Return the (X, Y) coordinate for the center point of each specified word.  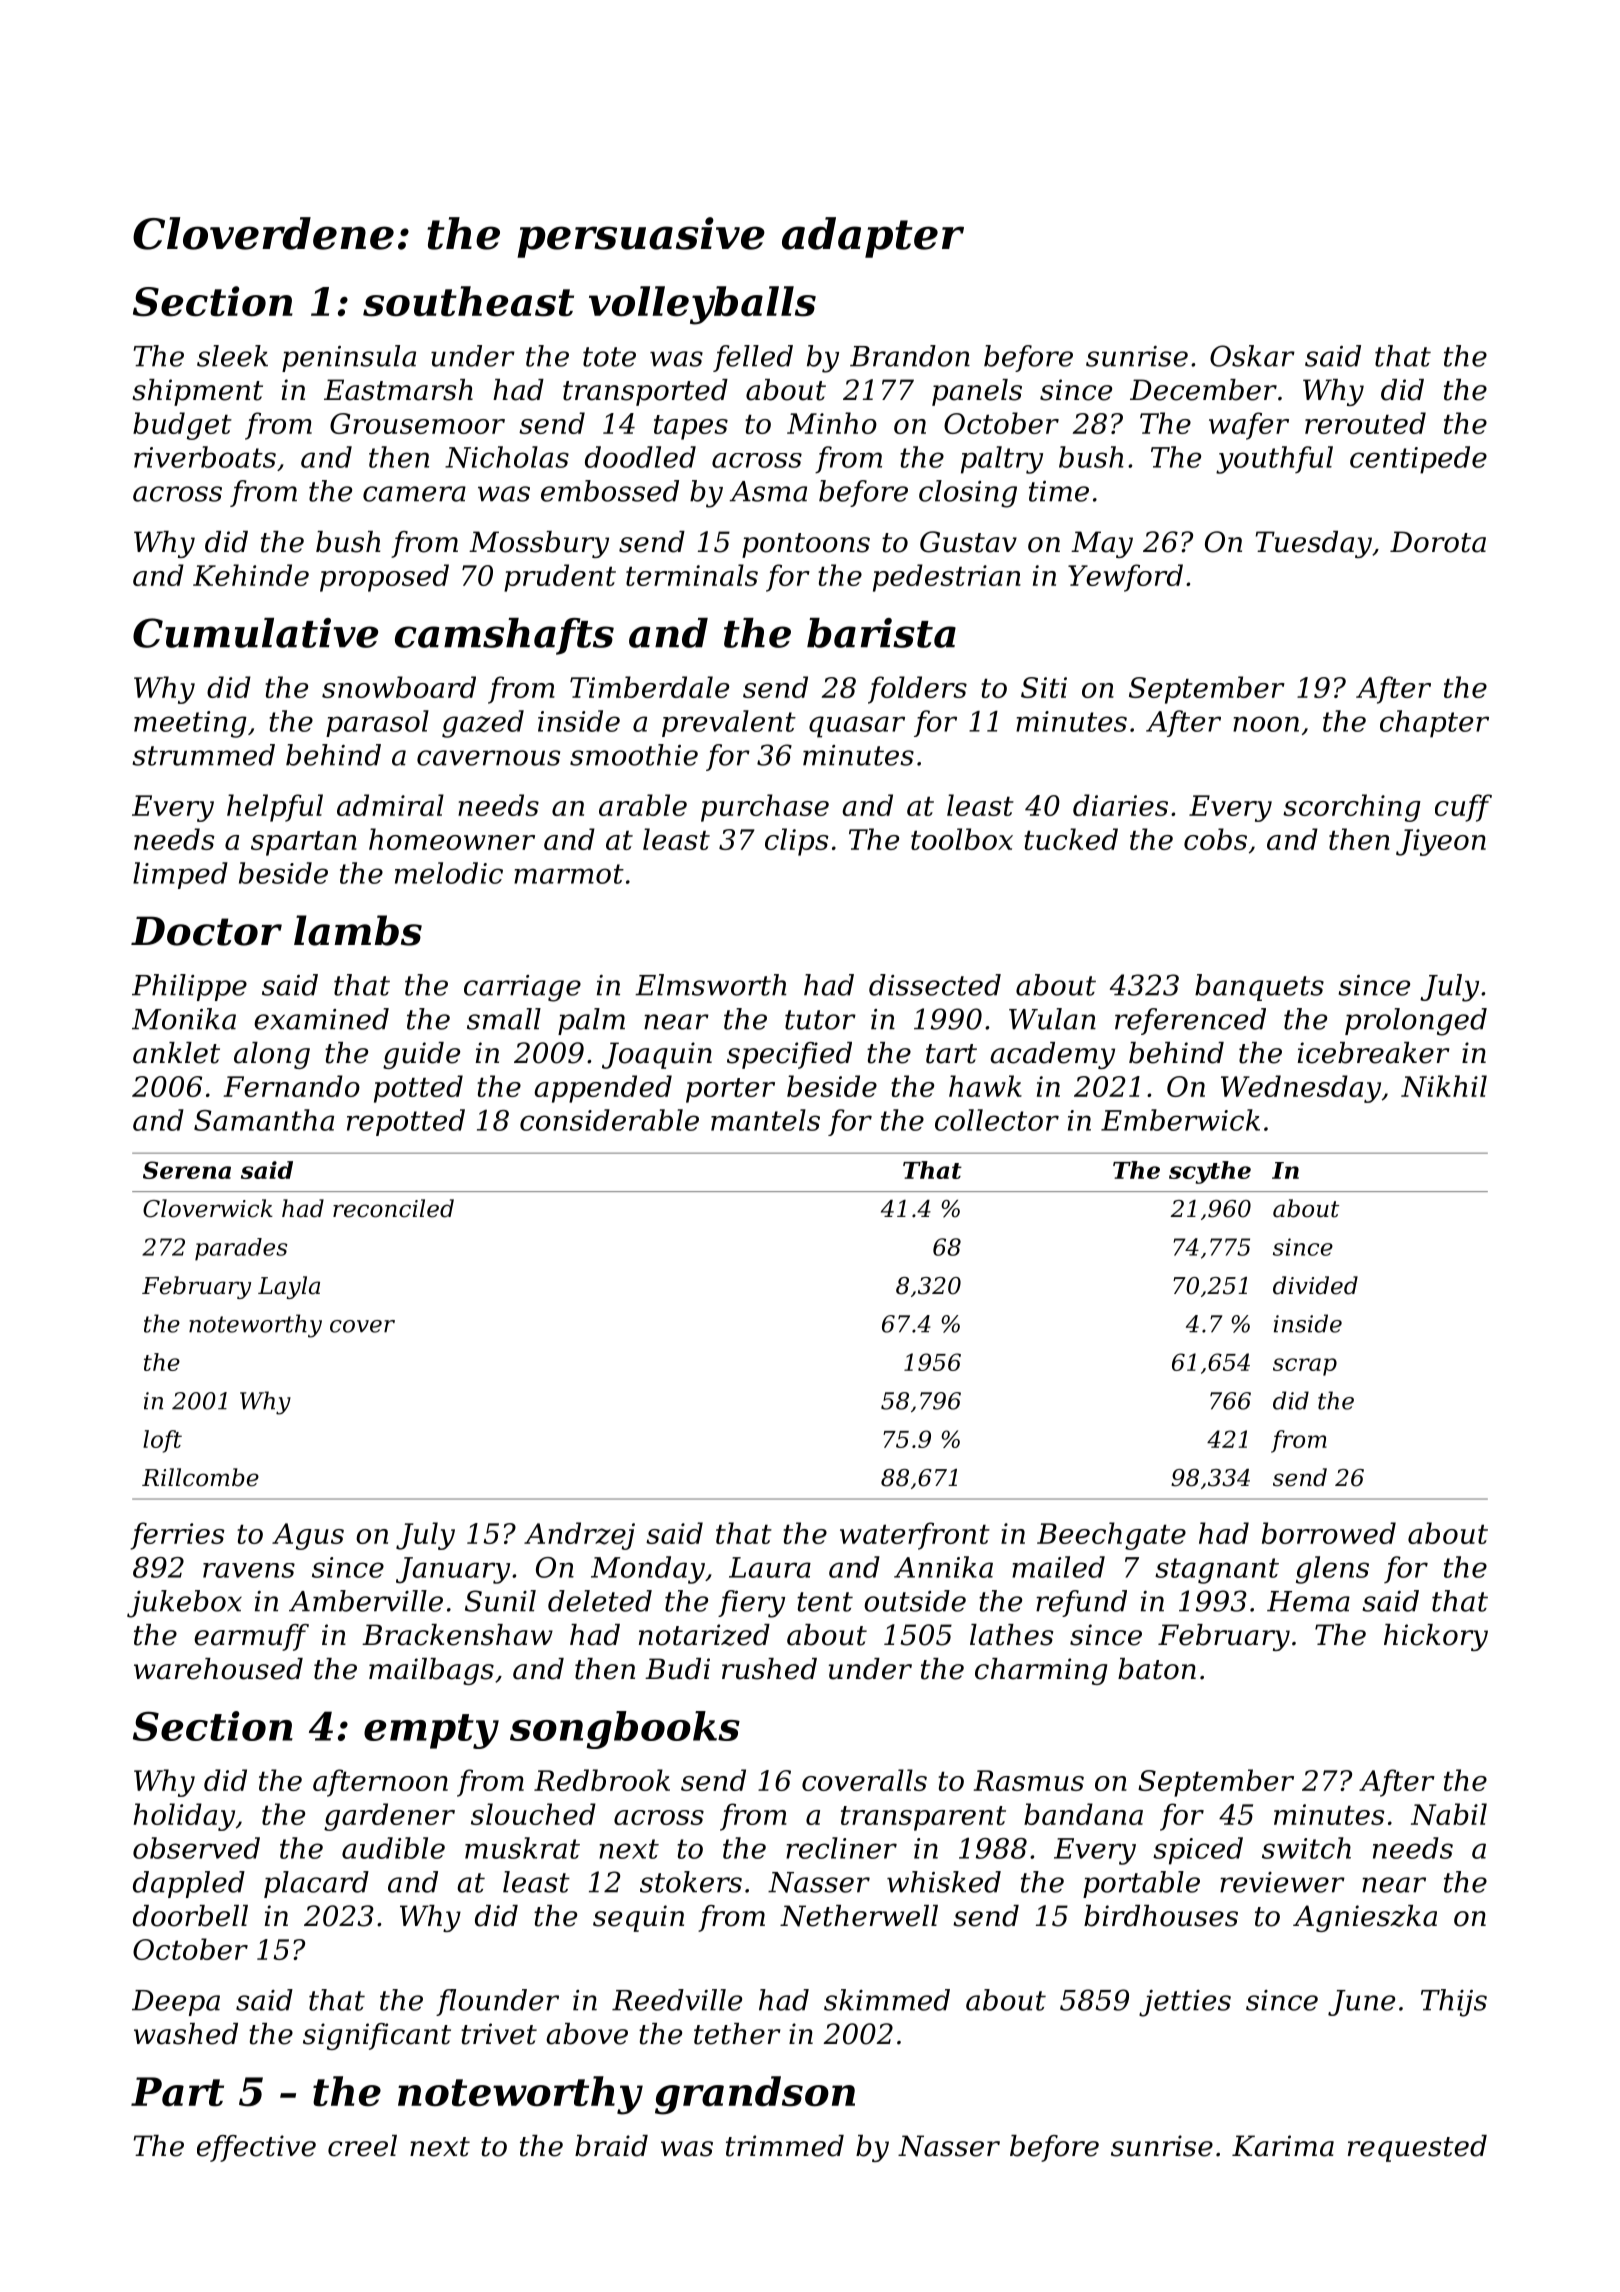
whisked (944, 1882)
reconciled (393, 1208)
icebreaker (1374, 1053)
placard (316, 1884)
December (1203, 390)
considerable (609, 1120)
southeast (468, 301)
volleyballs (702, 305)
